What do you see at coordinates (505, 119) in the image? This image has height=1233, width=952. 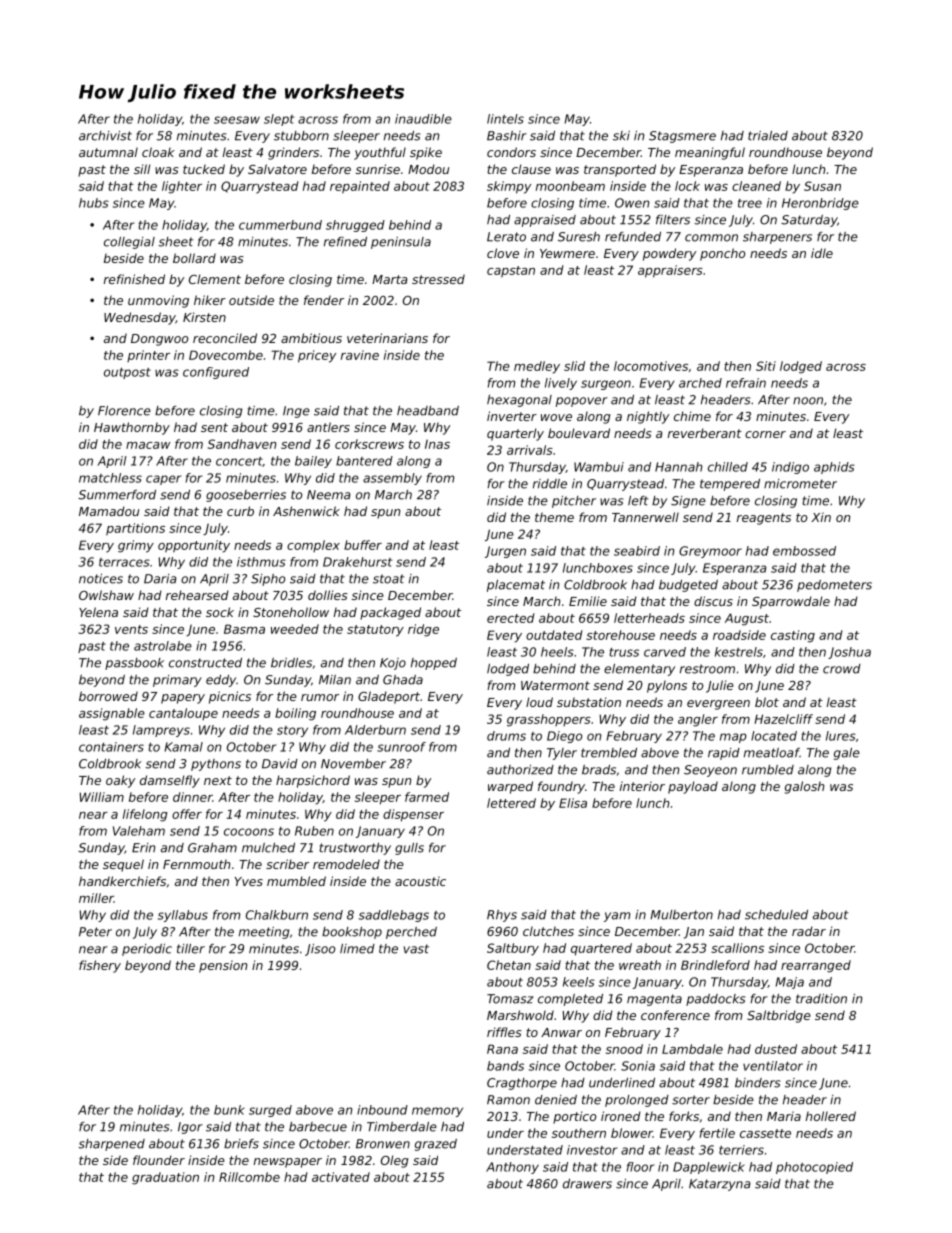 I see `lintels` at bounding box center [505, 119].
